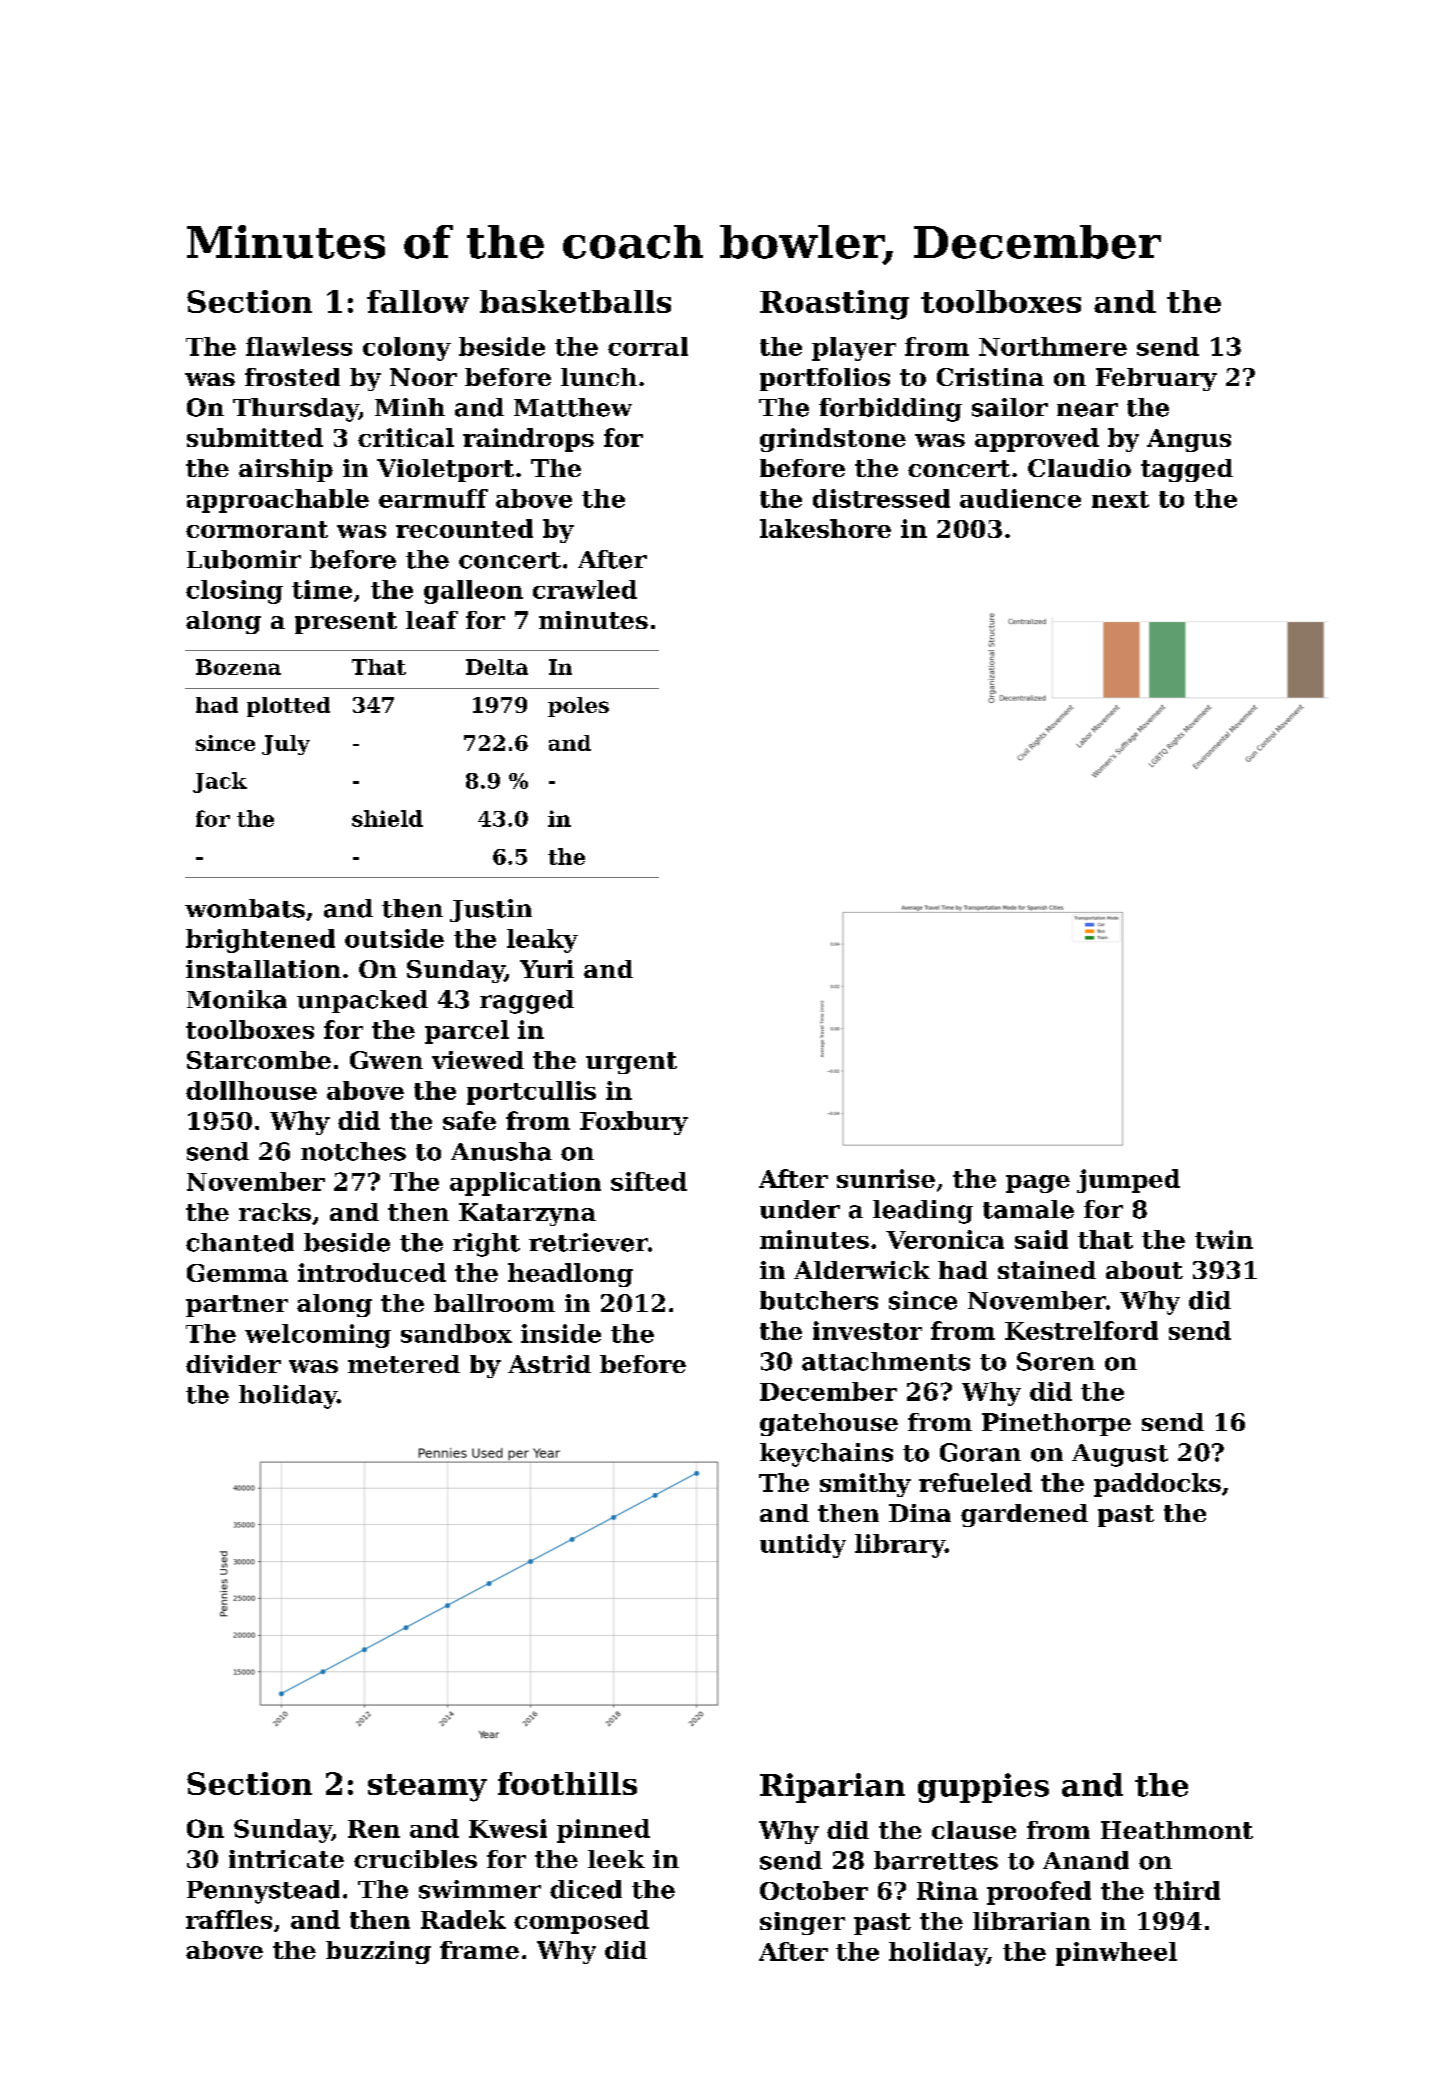 The width and height of the screenshot is (1450, 2100). What do you see at coordinates (1120, 499) in the screenshot?
I see `next` at bounding box center [1120, 499].
